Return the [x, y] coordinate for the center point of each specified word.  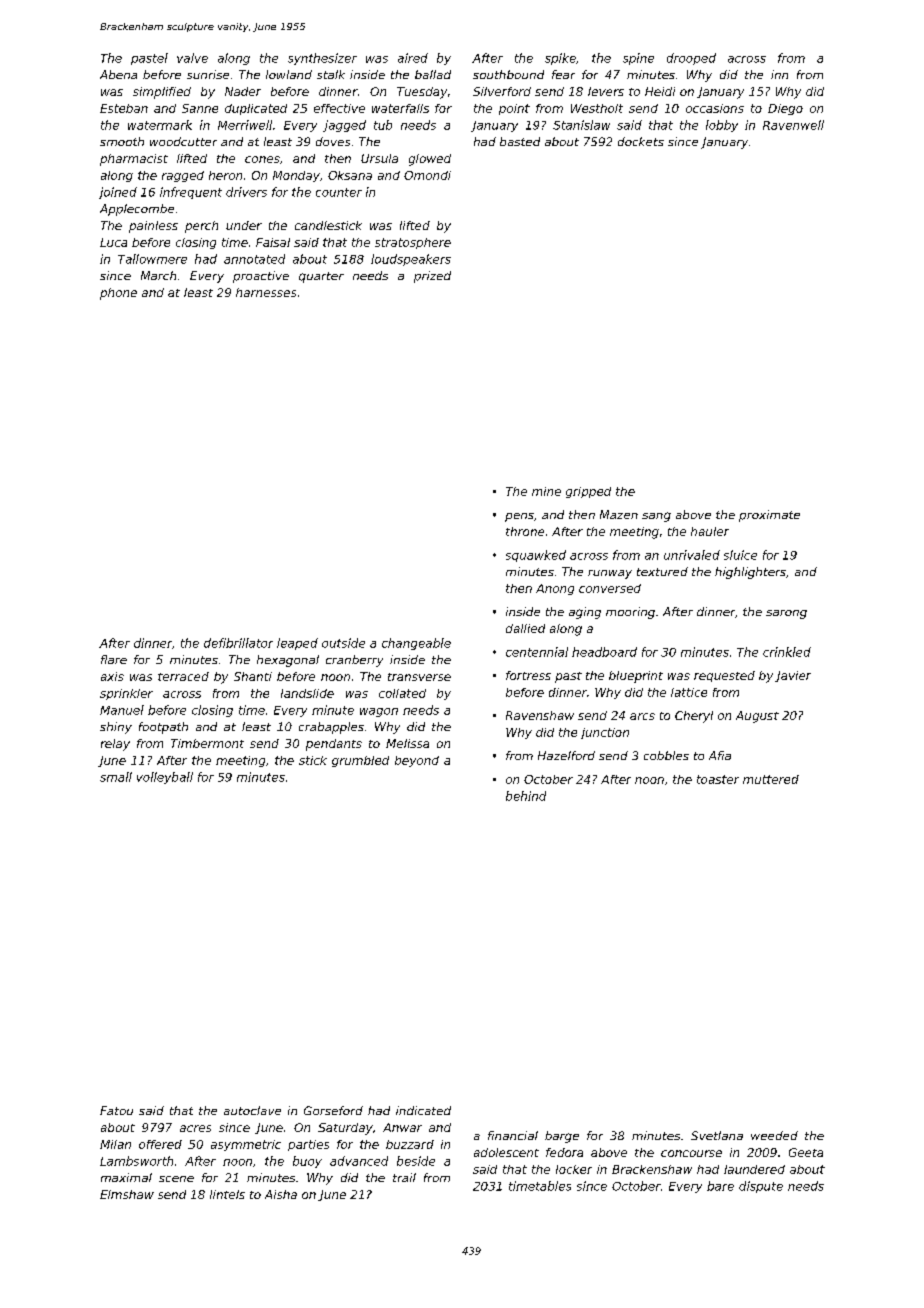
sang [656, 517]
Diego [785, 109]
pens [519, 517]
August [757, 717]
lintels [227, 1194]
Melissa [407, 743]
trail [404, 1177]
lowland [289, 74]
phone [118, 294]
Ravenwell [793, 125]
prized [432, 277]
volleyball [165, 778]
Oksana [350, 175]
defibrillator [238, 643]
